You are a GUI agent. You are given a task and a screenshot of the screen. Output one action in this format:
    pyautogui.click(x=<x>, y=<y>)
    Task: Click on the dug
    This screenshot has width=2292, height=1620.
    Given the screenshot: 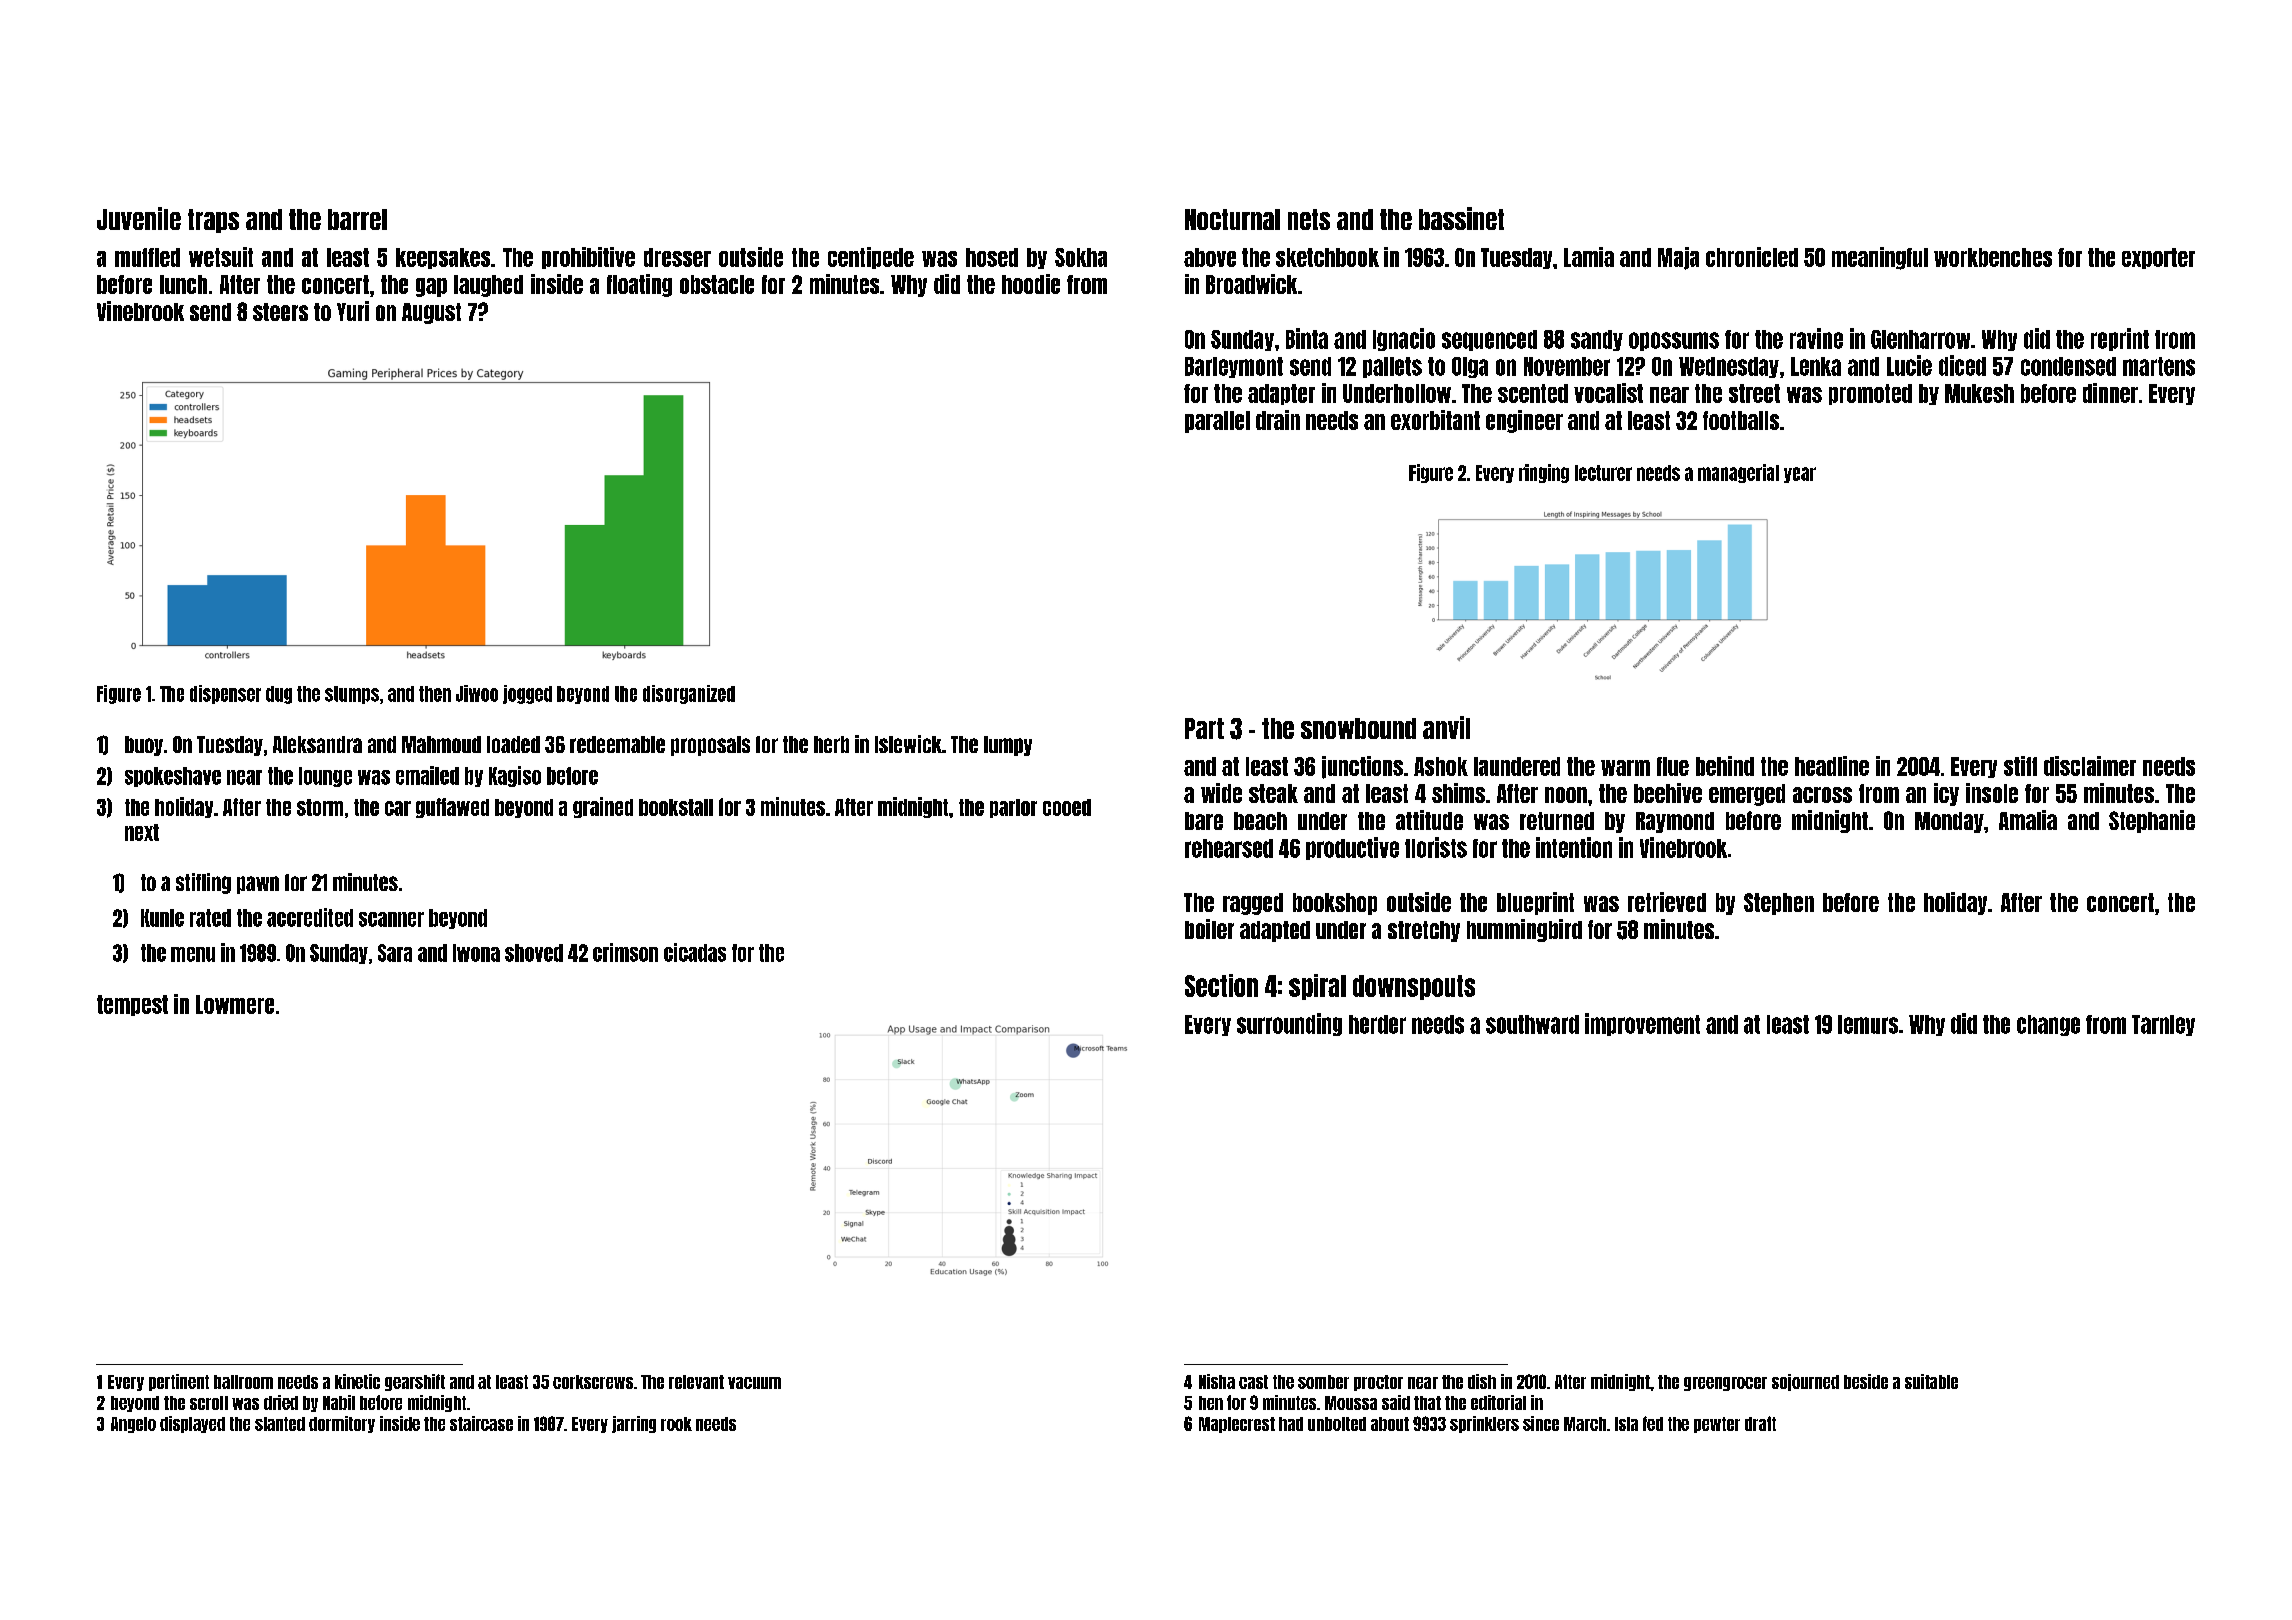 What is the action you would take?
    pyautogui.click(x=279, y=695)
